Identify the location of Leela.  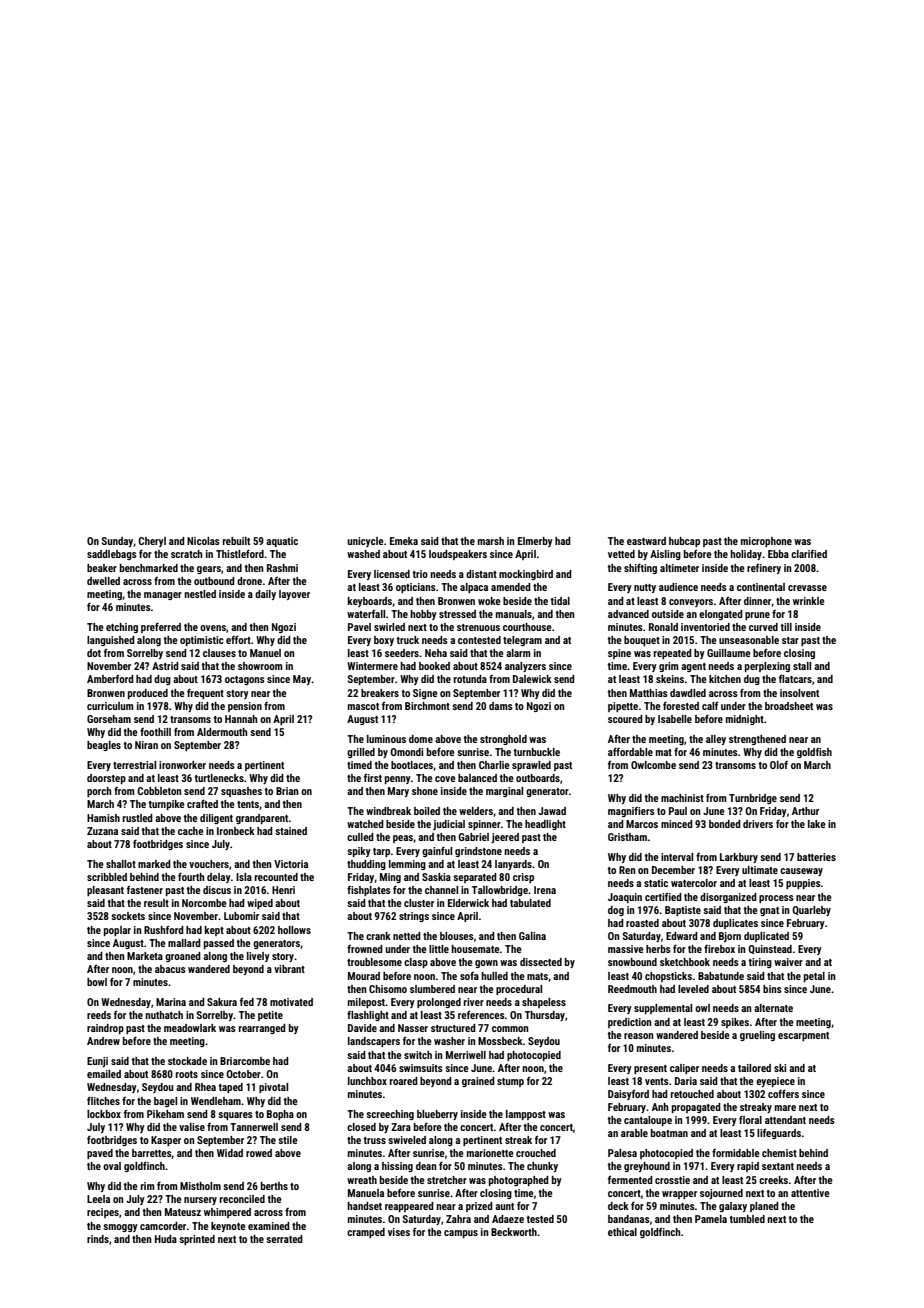
(98, 1199).
